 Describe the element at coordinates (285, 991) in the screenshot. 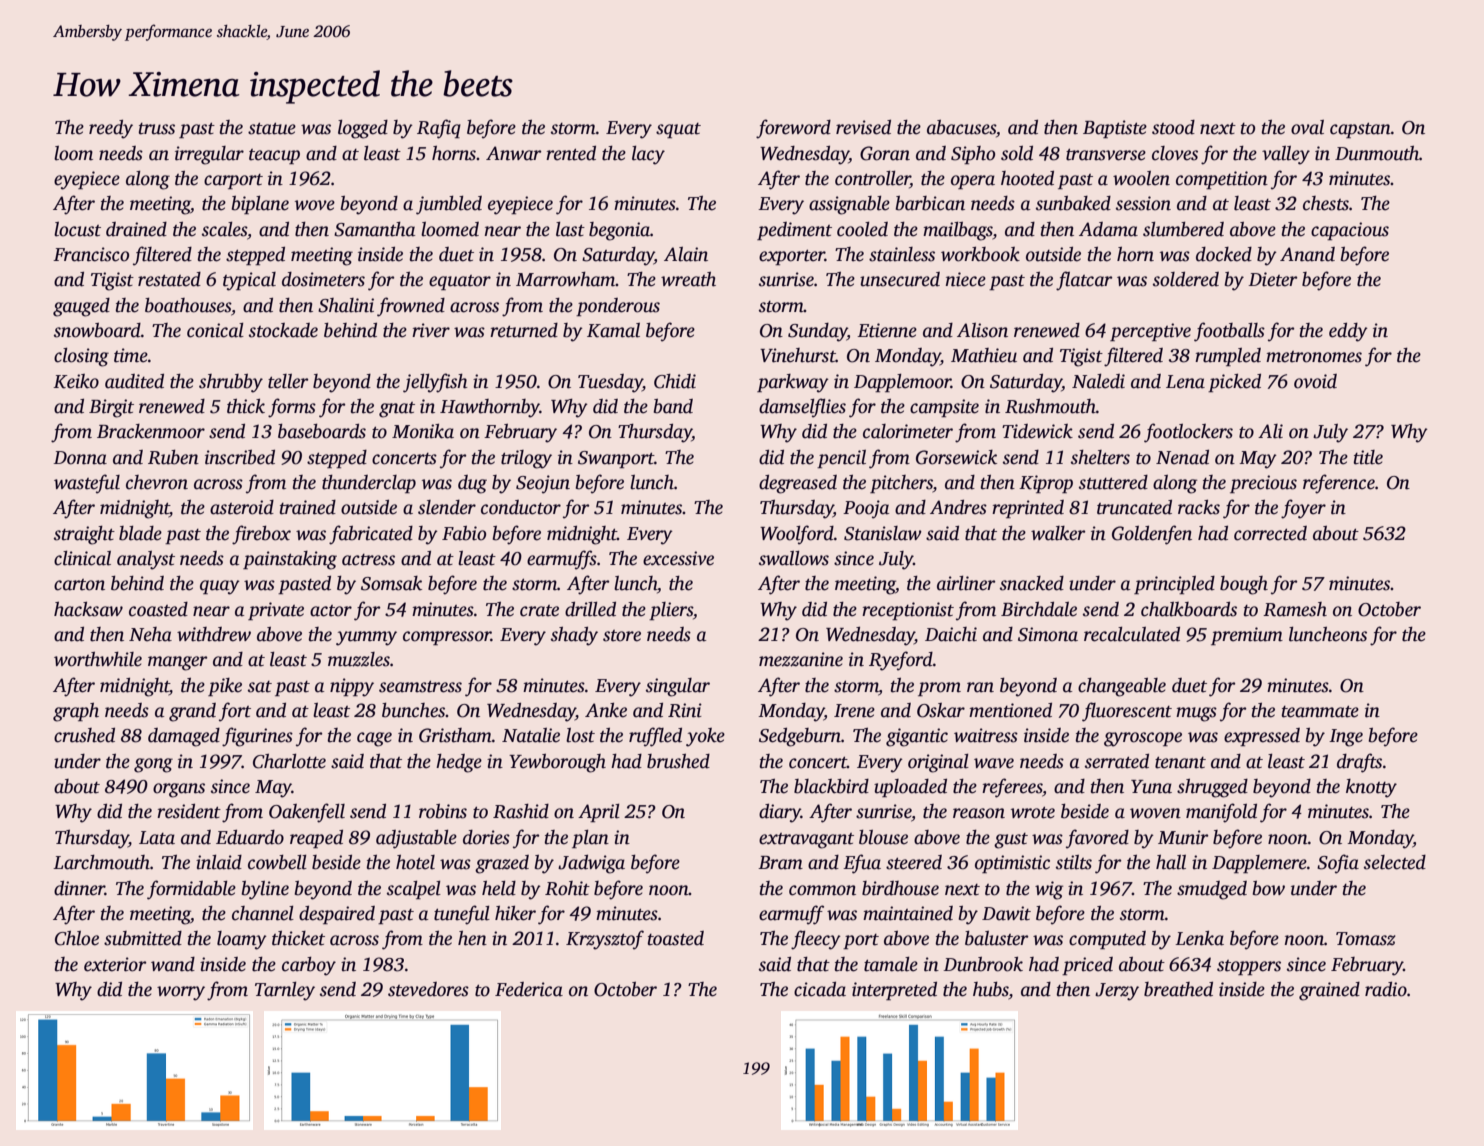

I see `Tarnley` at that location.
